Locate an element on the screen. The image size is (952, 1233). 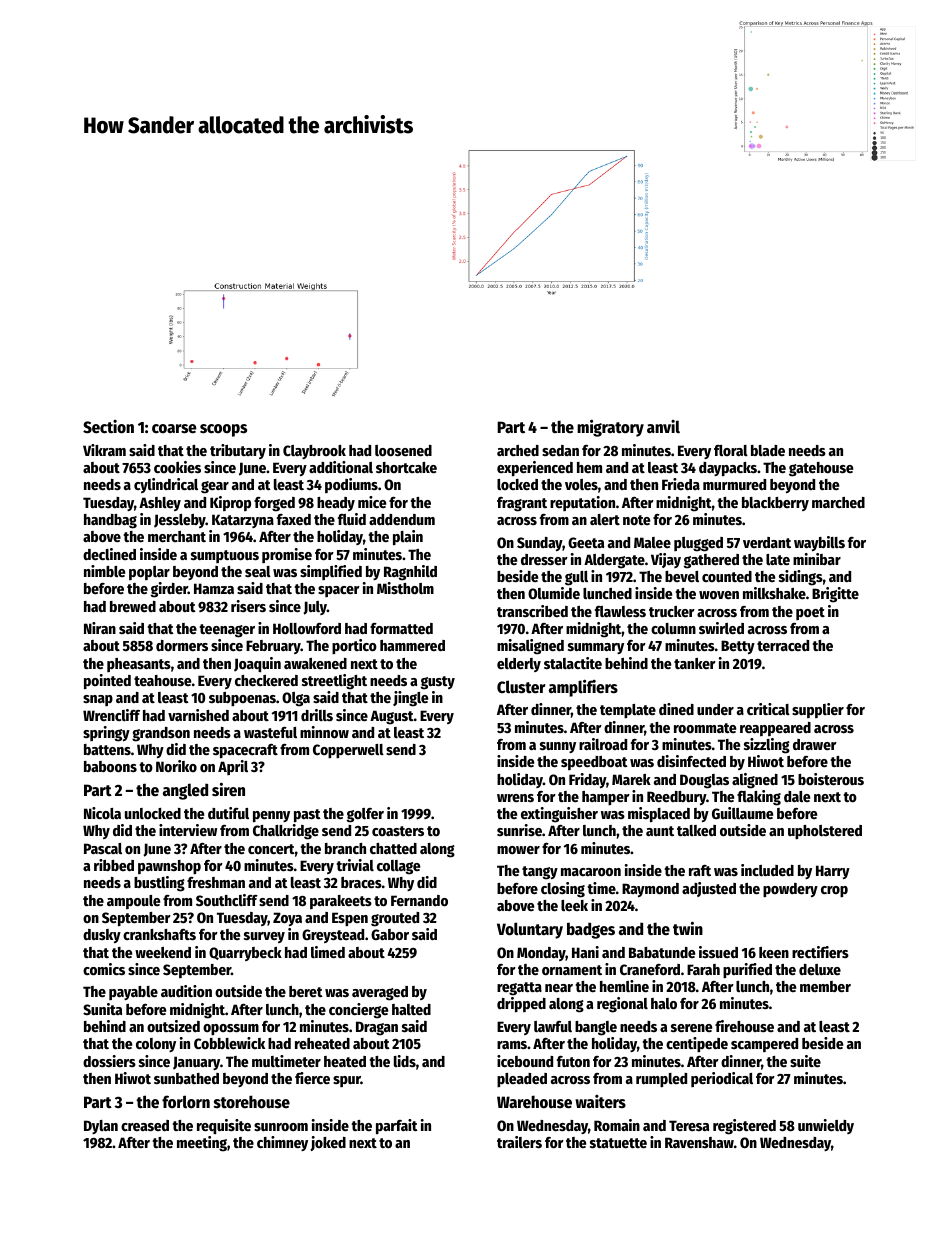
Dylan is located at coordinates (101, 1127).
